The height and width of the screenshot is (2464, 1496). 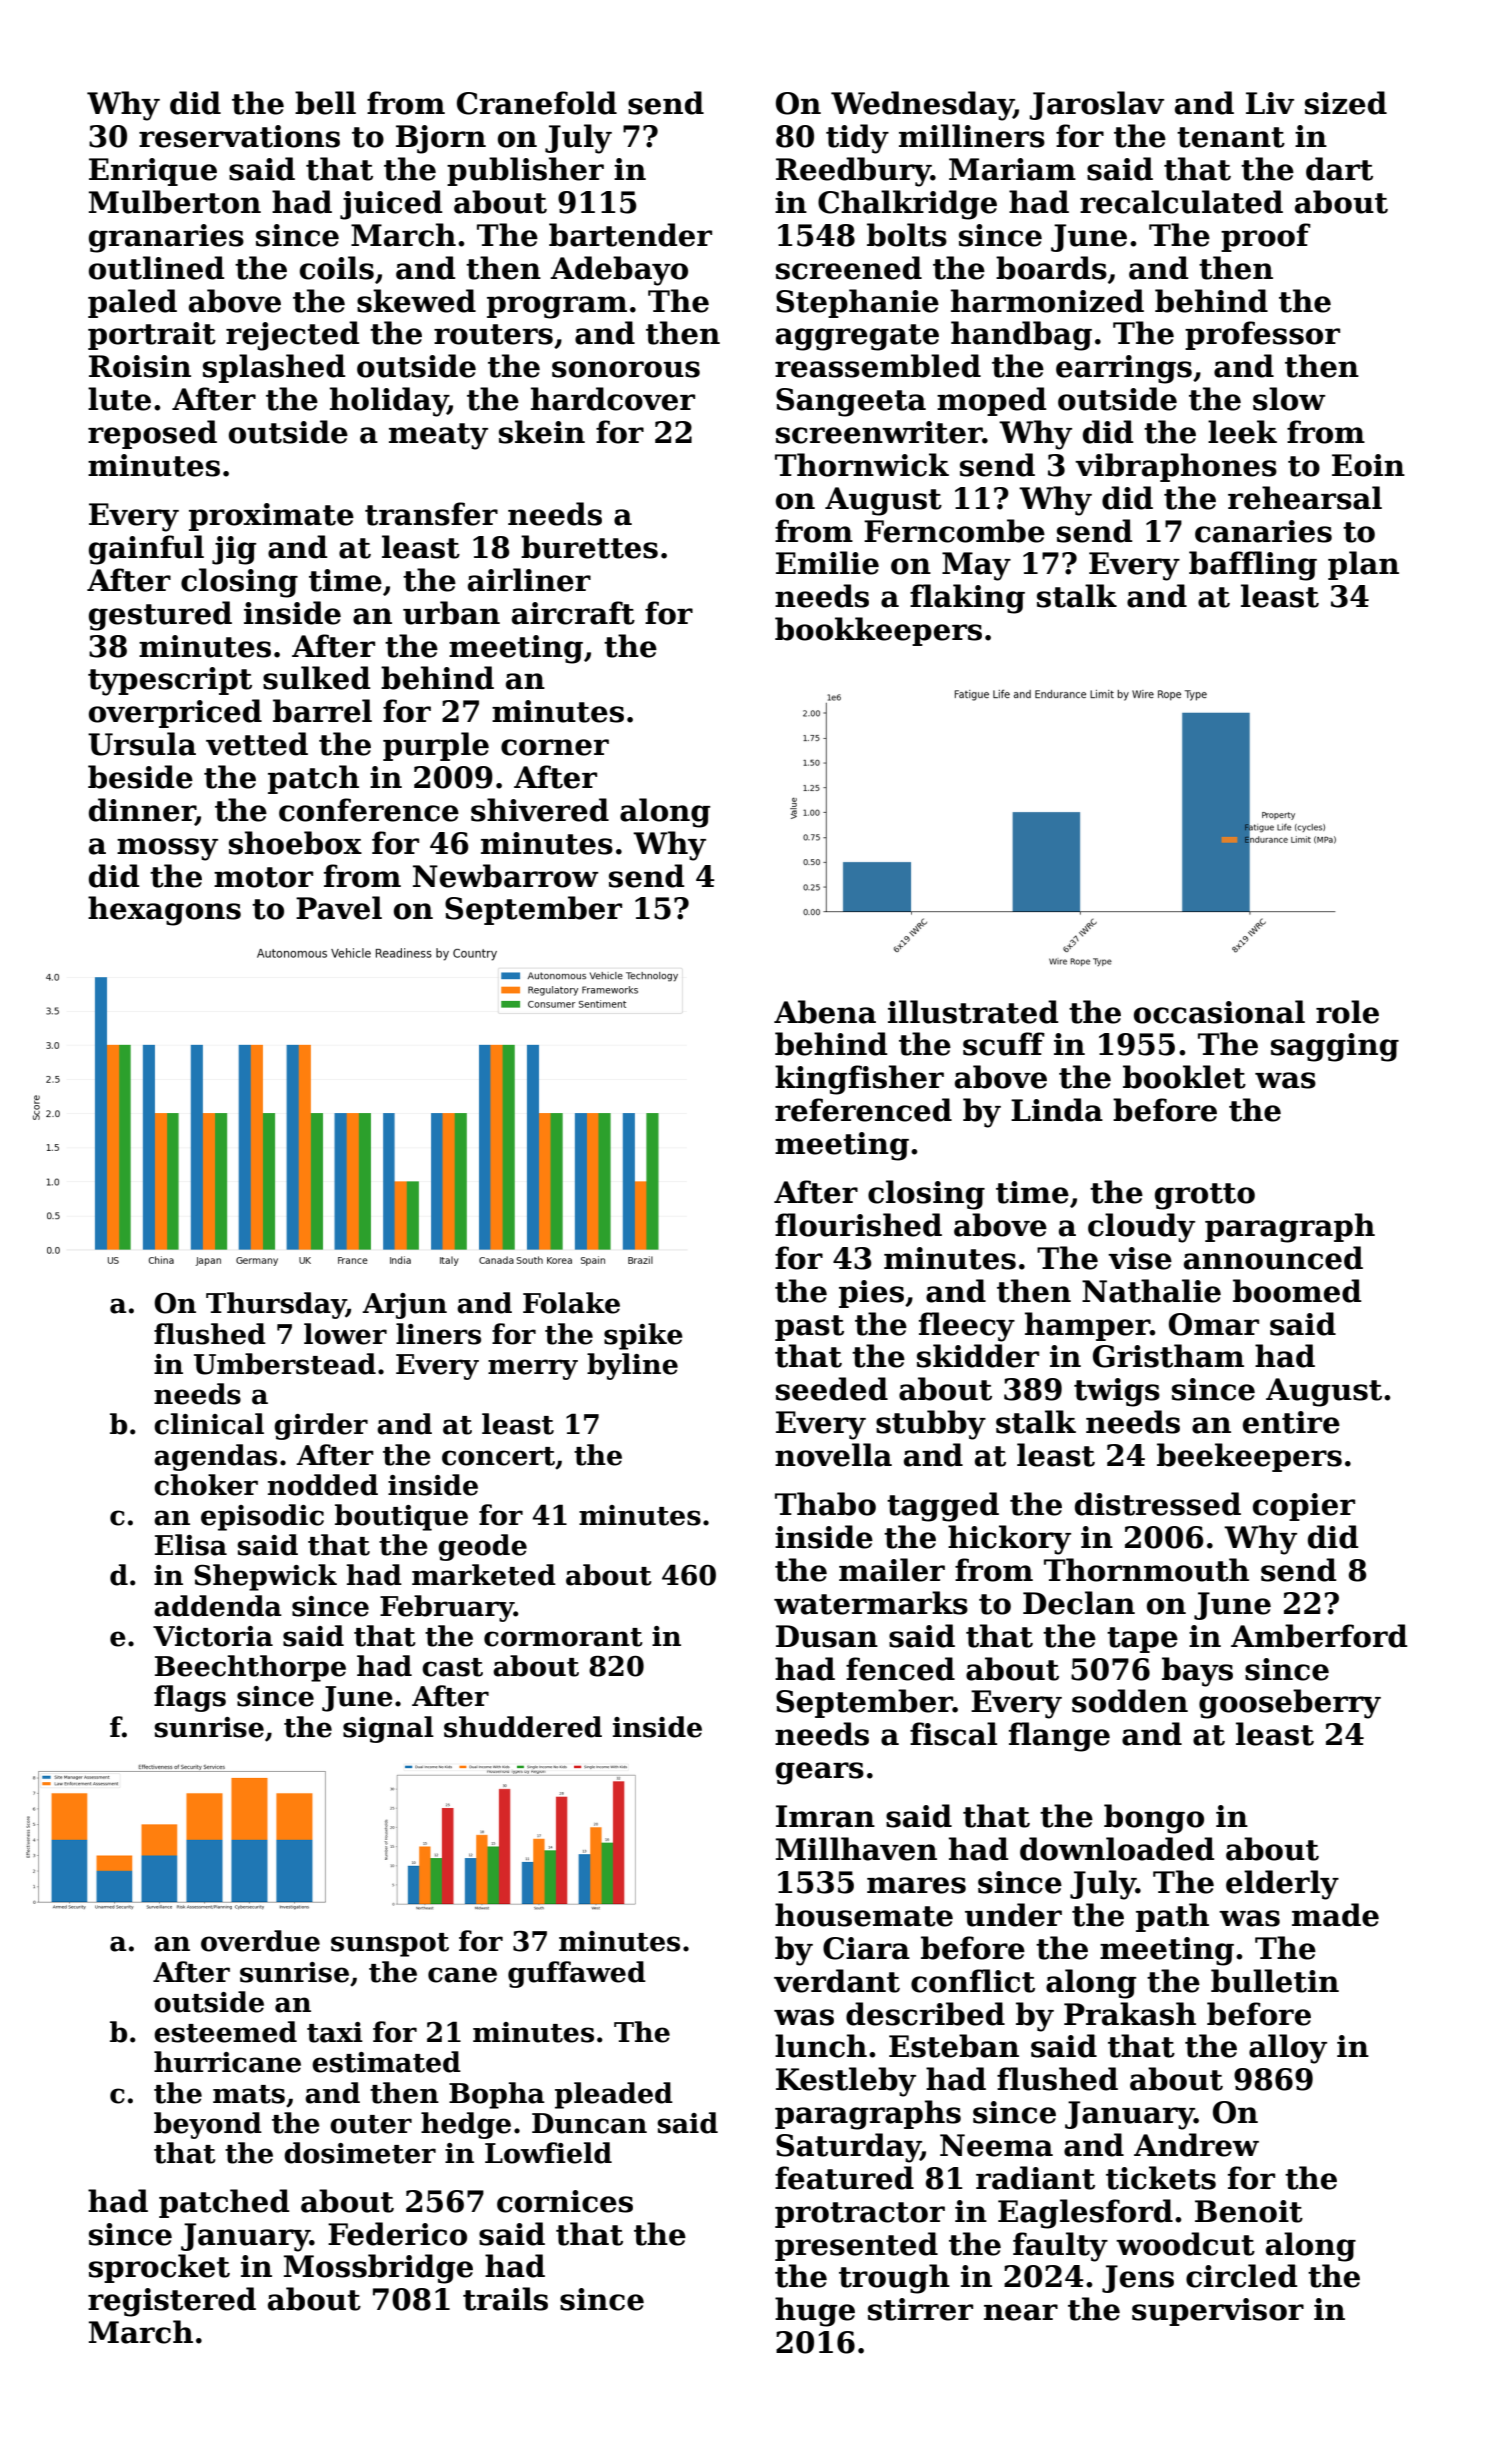 What do you see at coordinates (815, 2312) in the screenshot?
I see `huge` at bounding box center [815, 2312].
